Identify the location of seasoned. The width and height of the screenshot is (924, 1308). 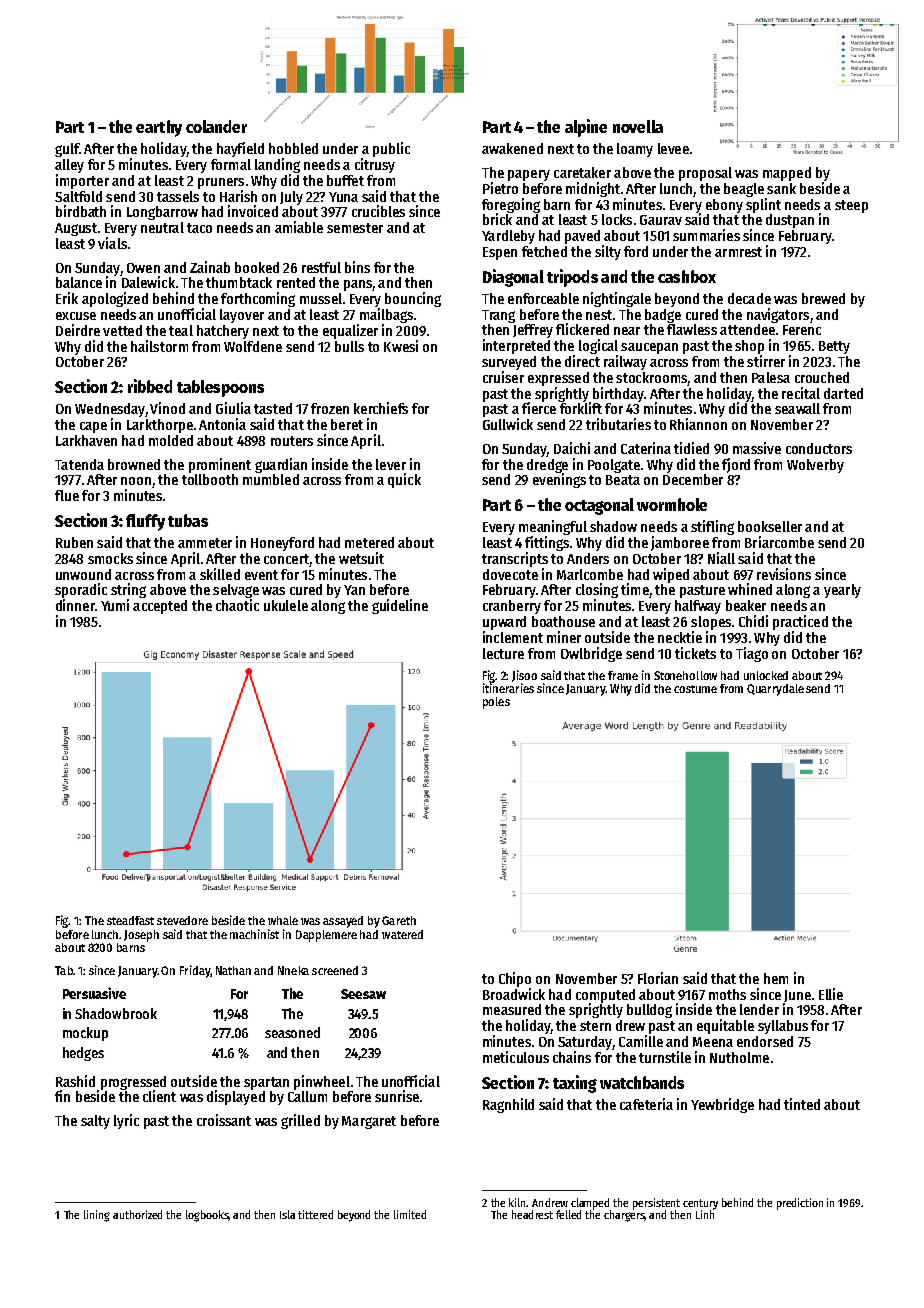
(292, 1032).
